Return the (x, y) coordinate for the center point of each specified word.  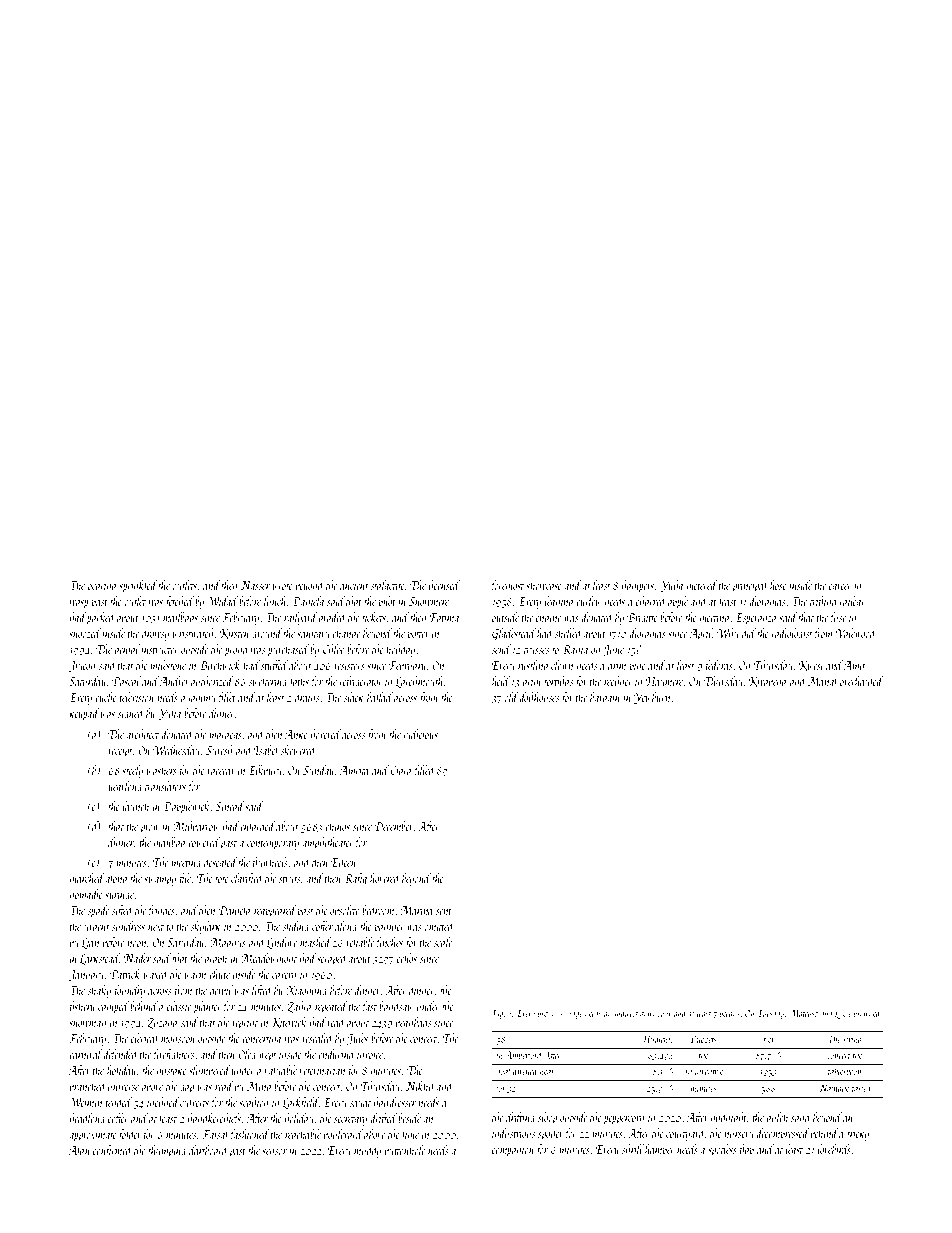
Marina (416, 910)
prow (150, 829)
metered (702, 585)
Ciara (400, 770)
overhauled (861, 681)
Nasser (255, 585)
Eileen (343, 862)
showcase (544, 585)
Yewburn (652, 698)
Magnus (228, 944)
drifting (520, 1118)
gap (187, 1089)
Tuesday (770, 1014)
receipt (120, 752)
